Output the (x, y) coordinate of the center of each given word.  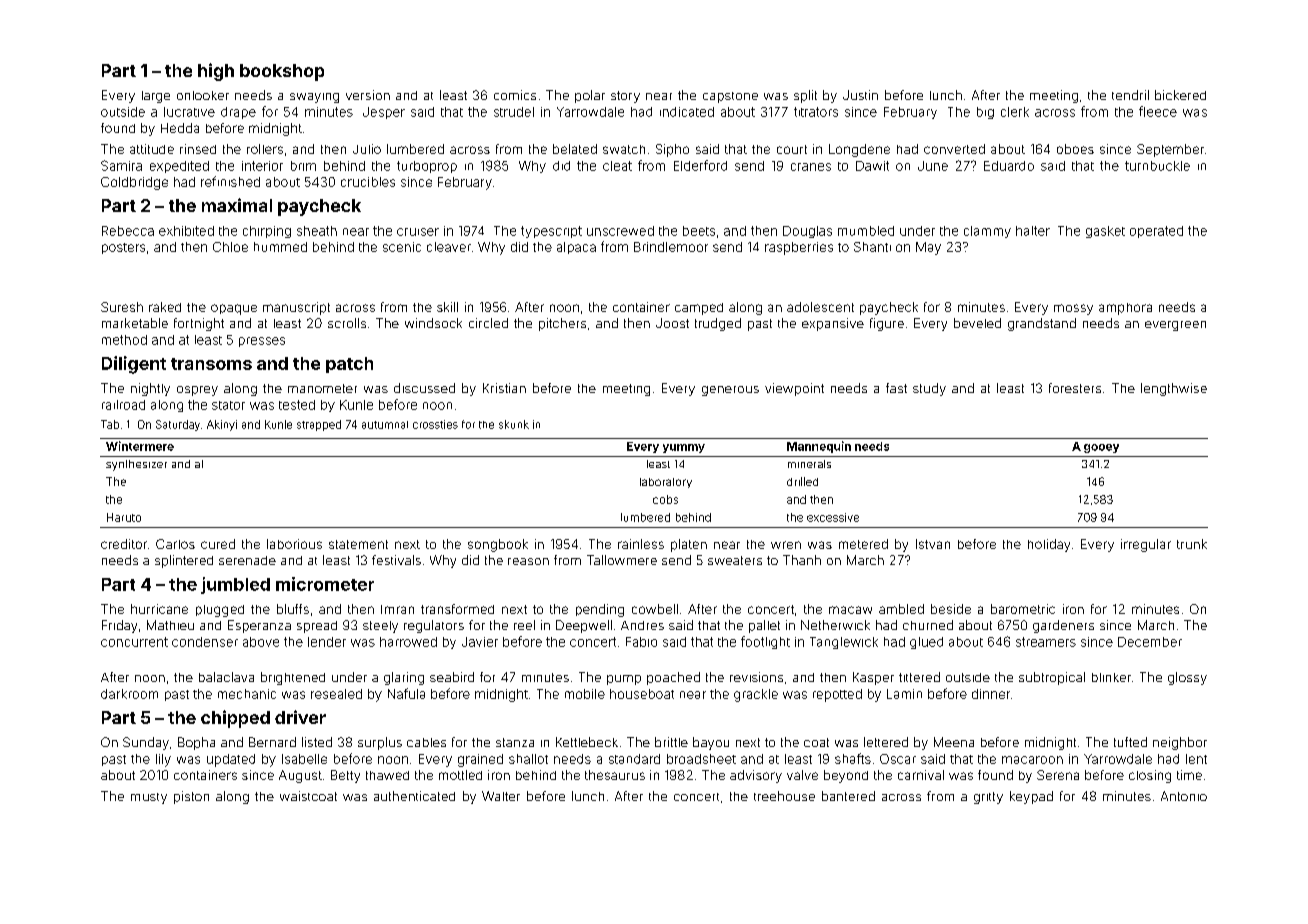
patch (349, 365)
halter (1033, 231)
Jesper (384, 113)
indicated (687, 112)
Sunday (146, 743)
